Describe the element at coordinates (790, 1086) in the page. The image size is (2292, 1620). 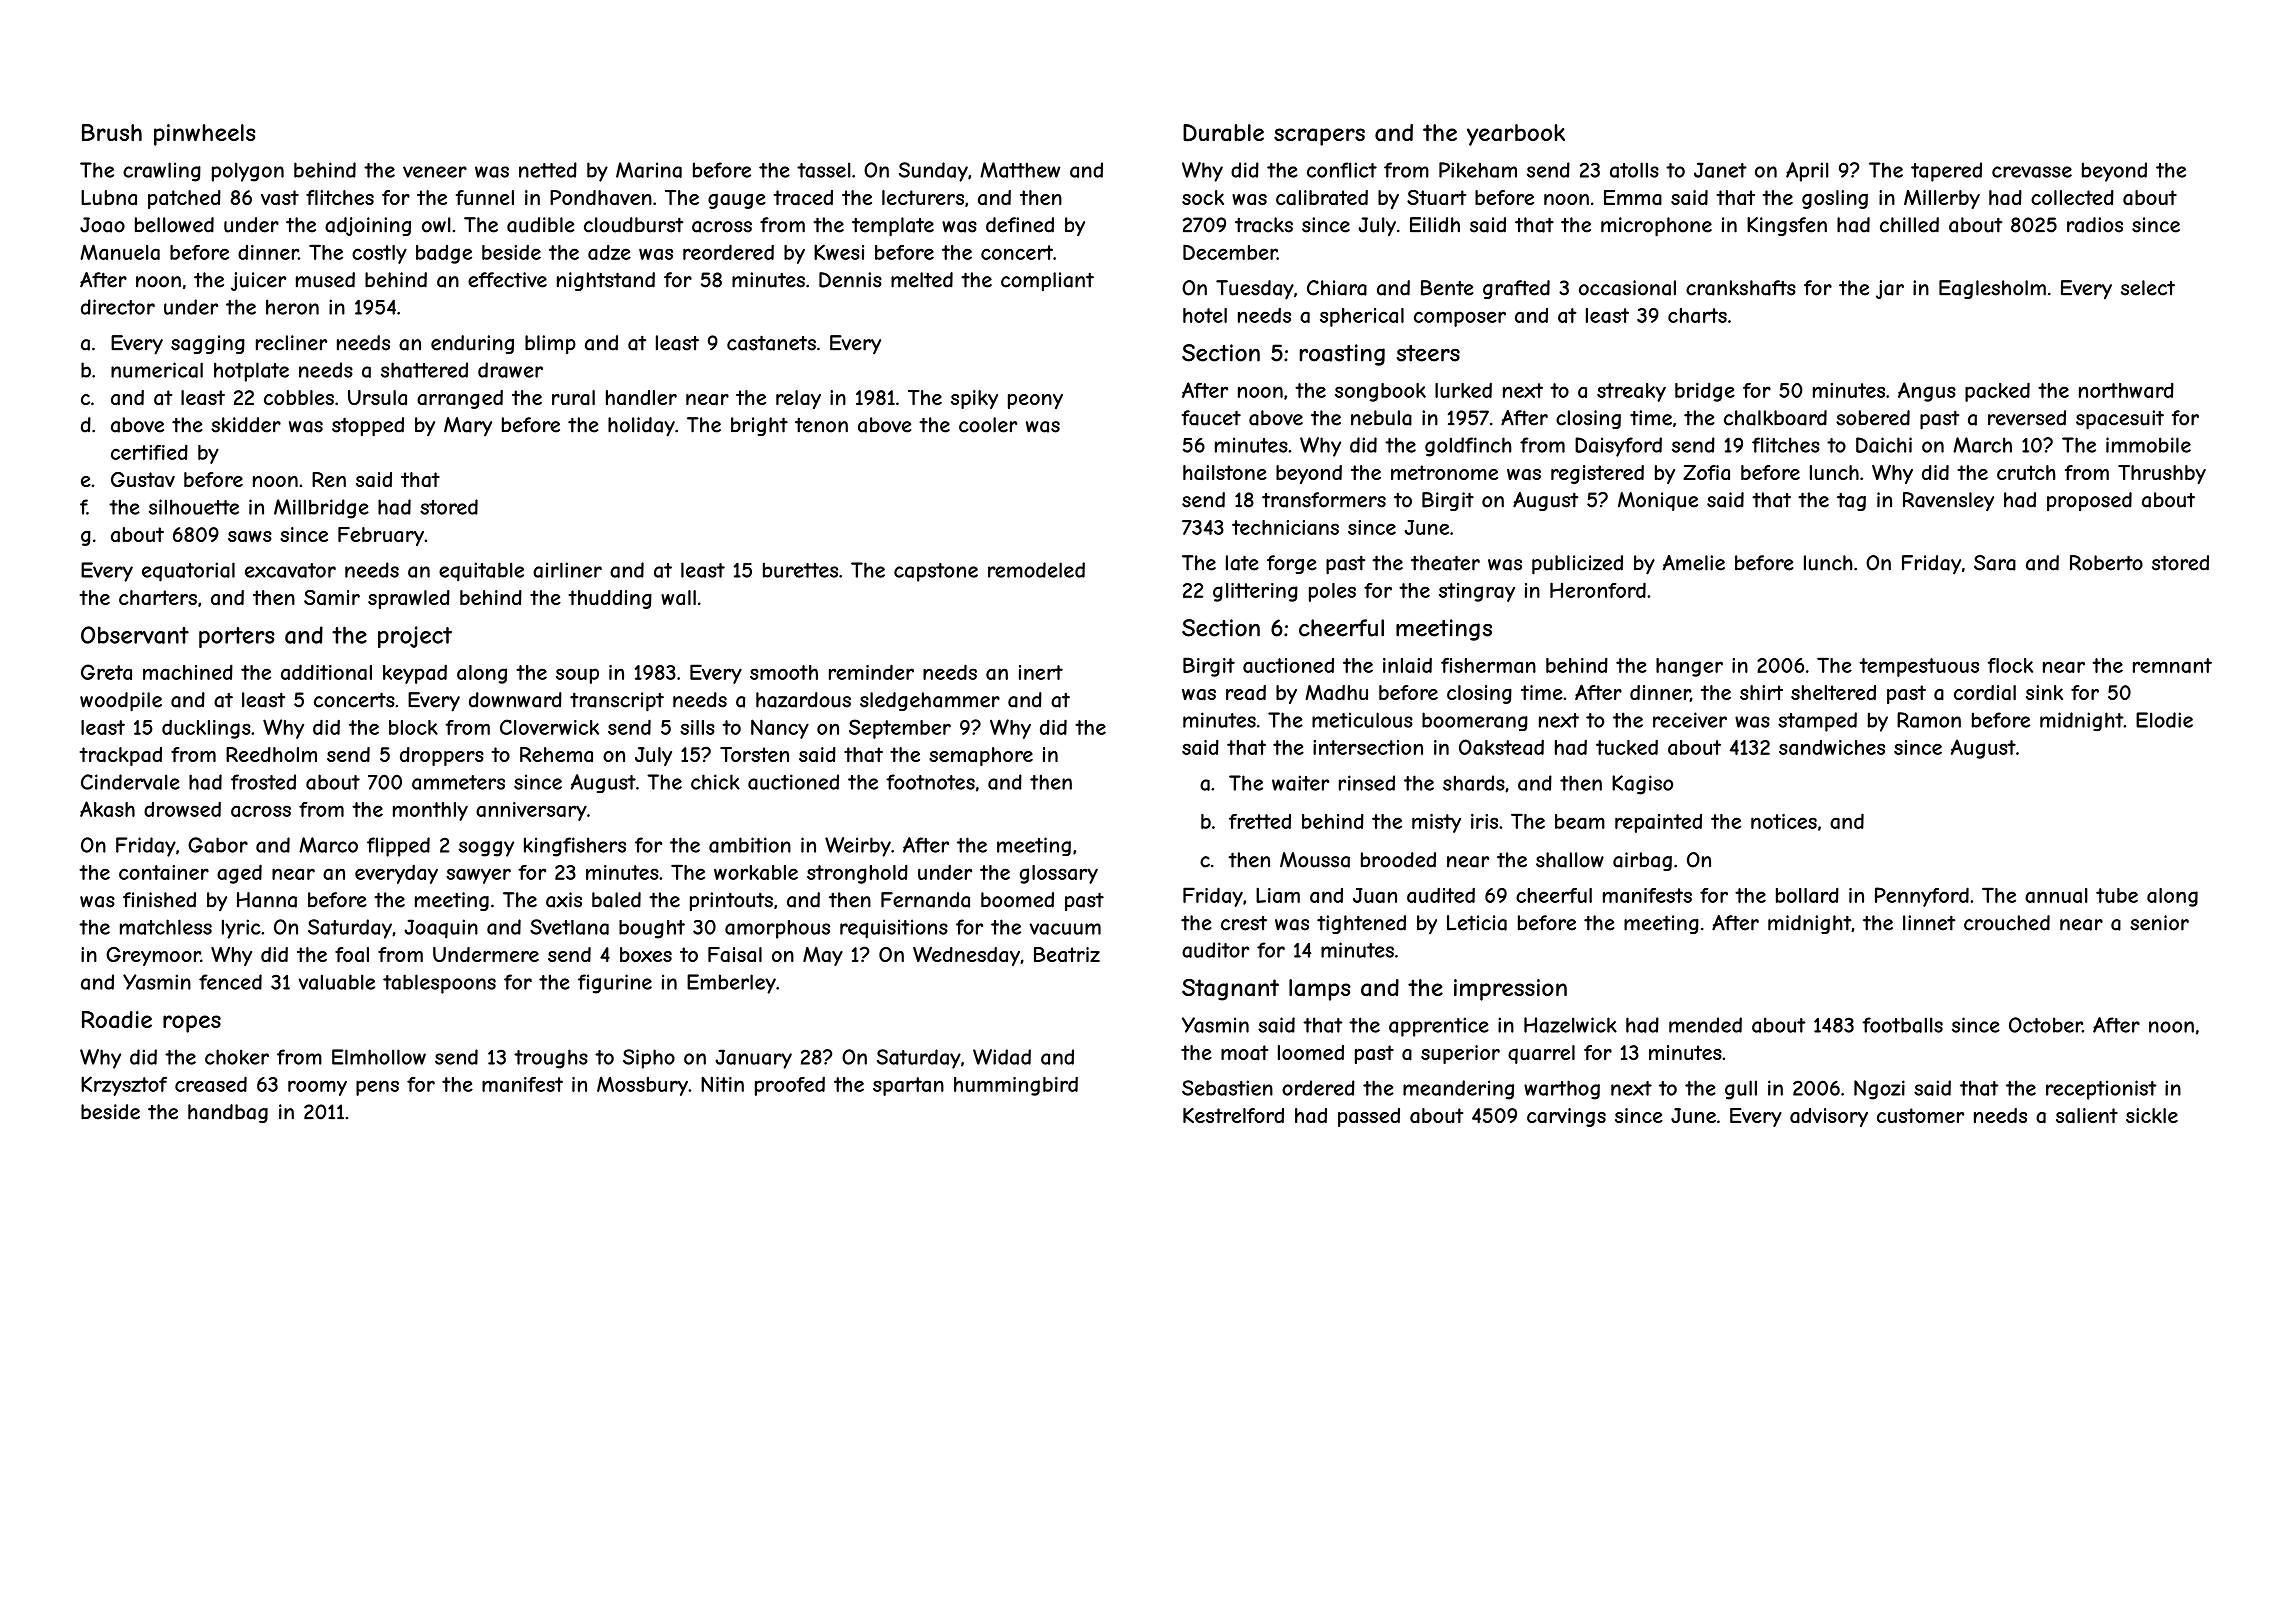
I see `proofed` at that location.
